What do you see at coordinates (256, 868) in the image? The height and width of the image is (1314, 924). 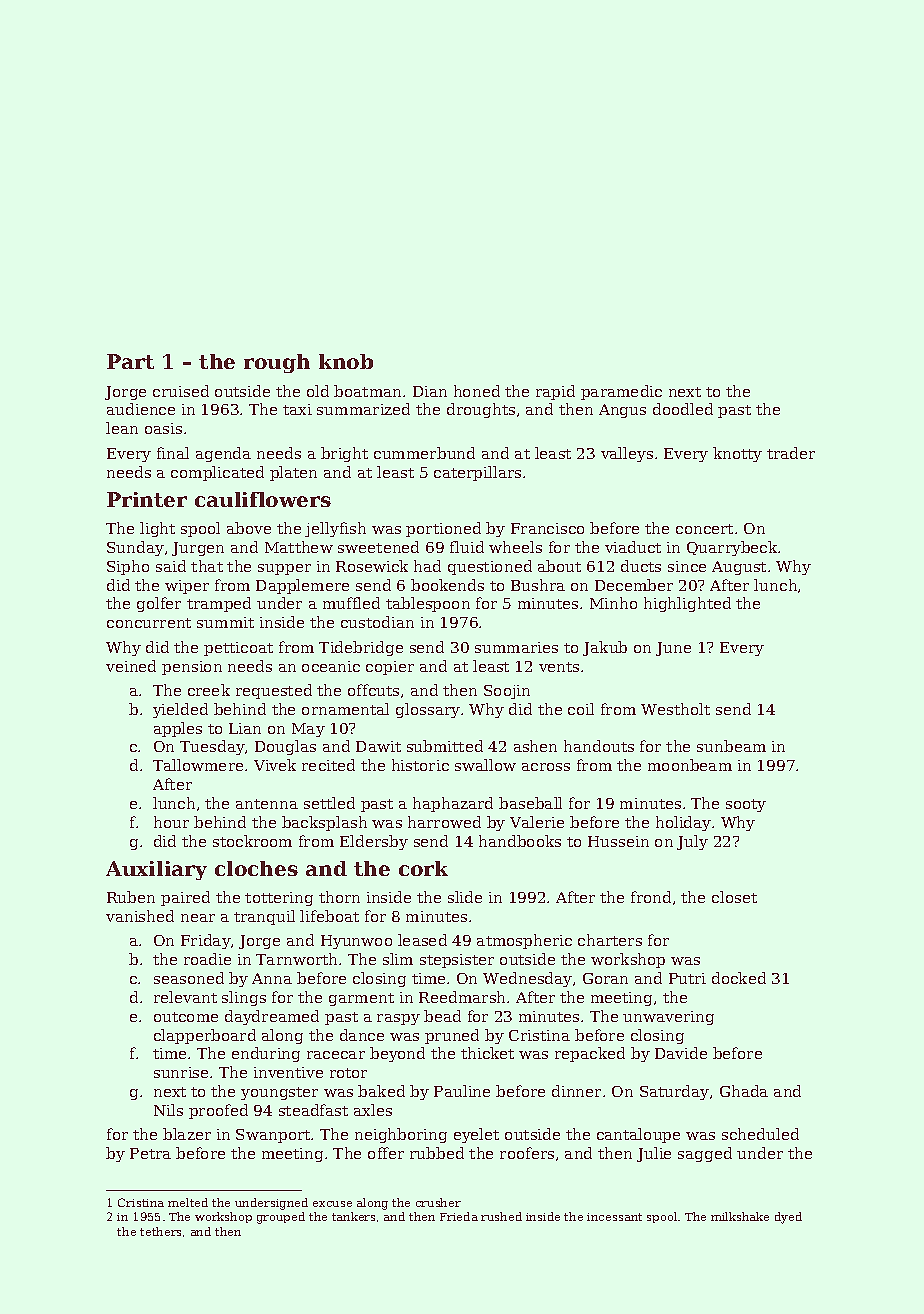 I see `cloches` at bounding box center [256, 868].
